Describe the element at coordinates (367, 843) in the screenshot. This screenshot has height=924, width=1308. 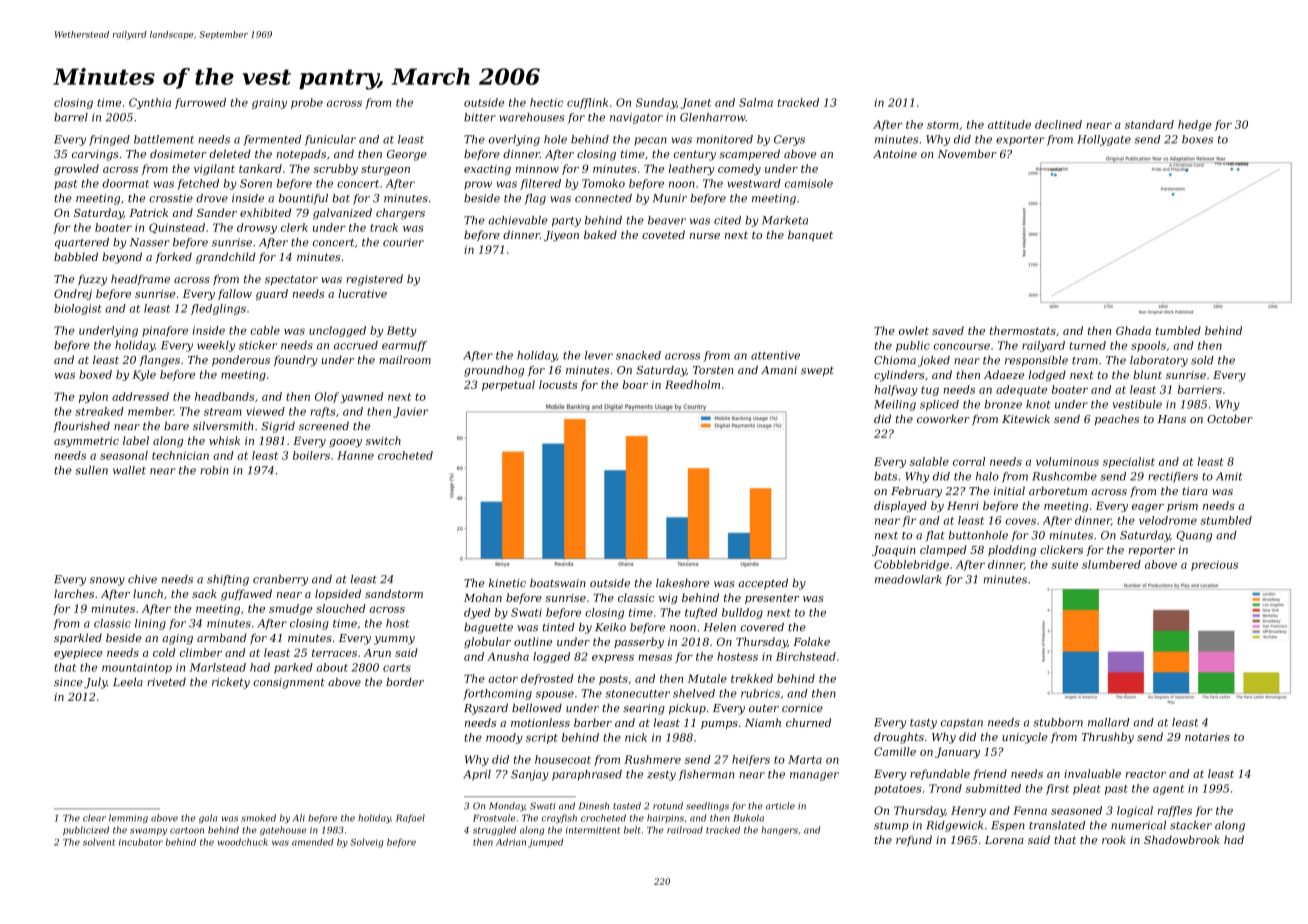
I see `Solveig` at that location.
